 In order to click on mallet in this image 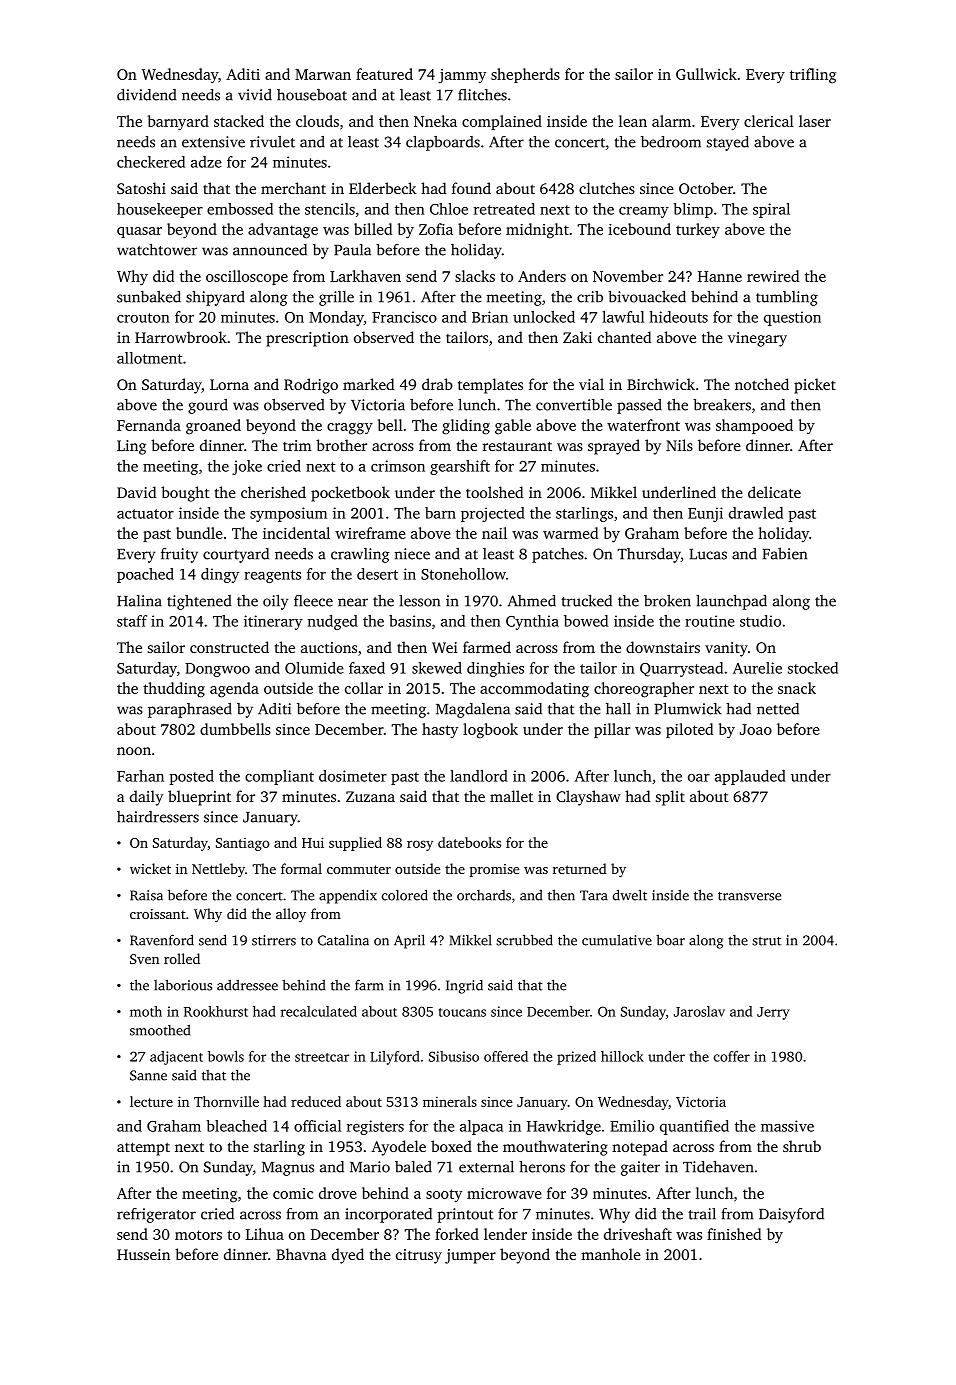, I will do `click(511, 796)`.
